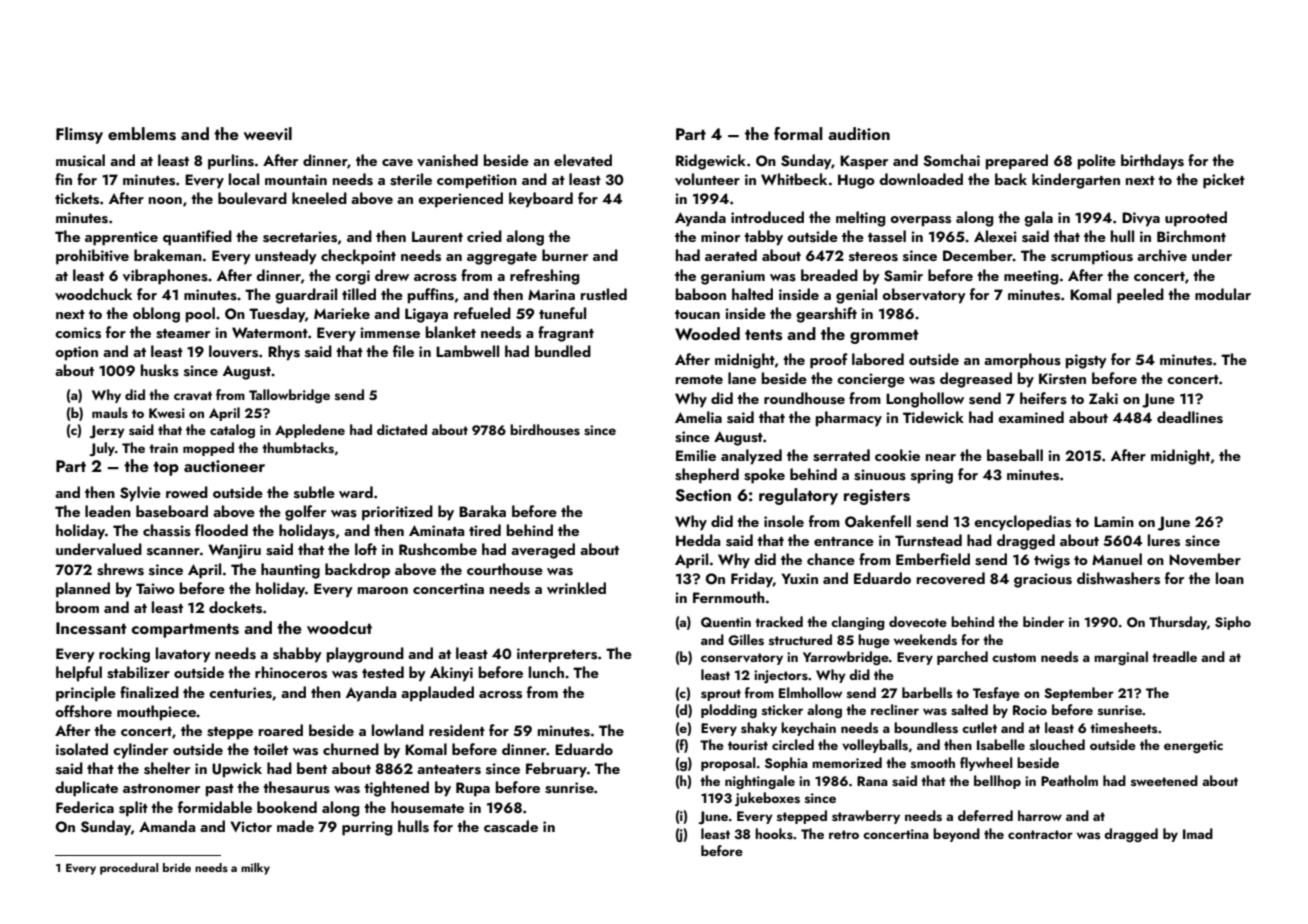  Describe the element at coordinates (698, 417) in the screenshot. I see `Amelia` at that location.
